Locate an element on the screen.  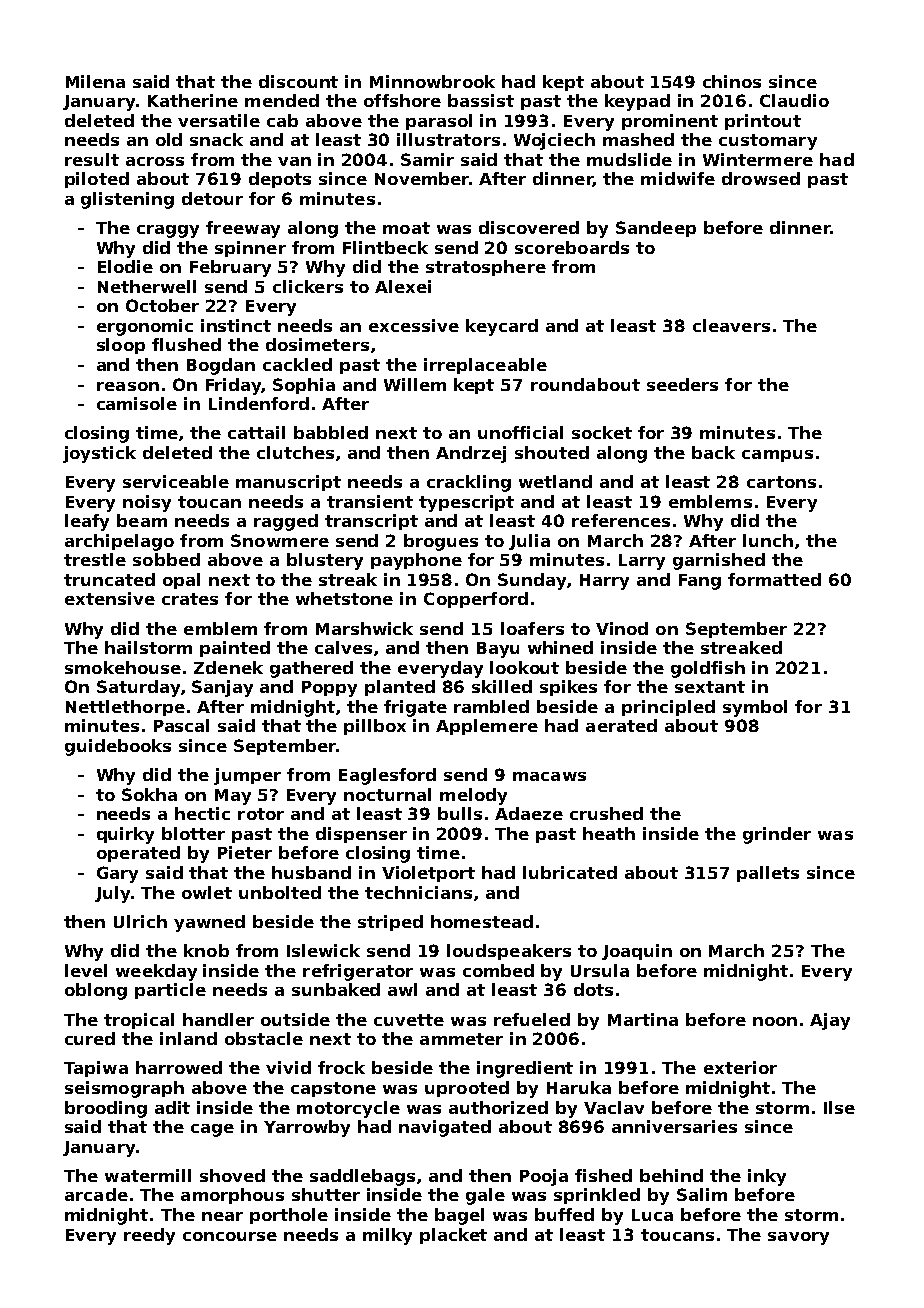
concourse is located at coordinates (230, 1236).
